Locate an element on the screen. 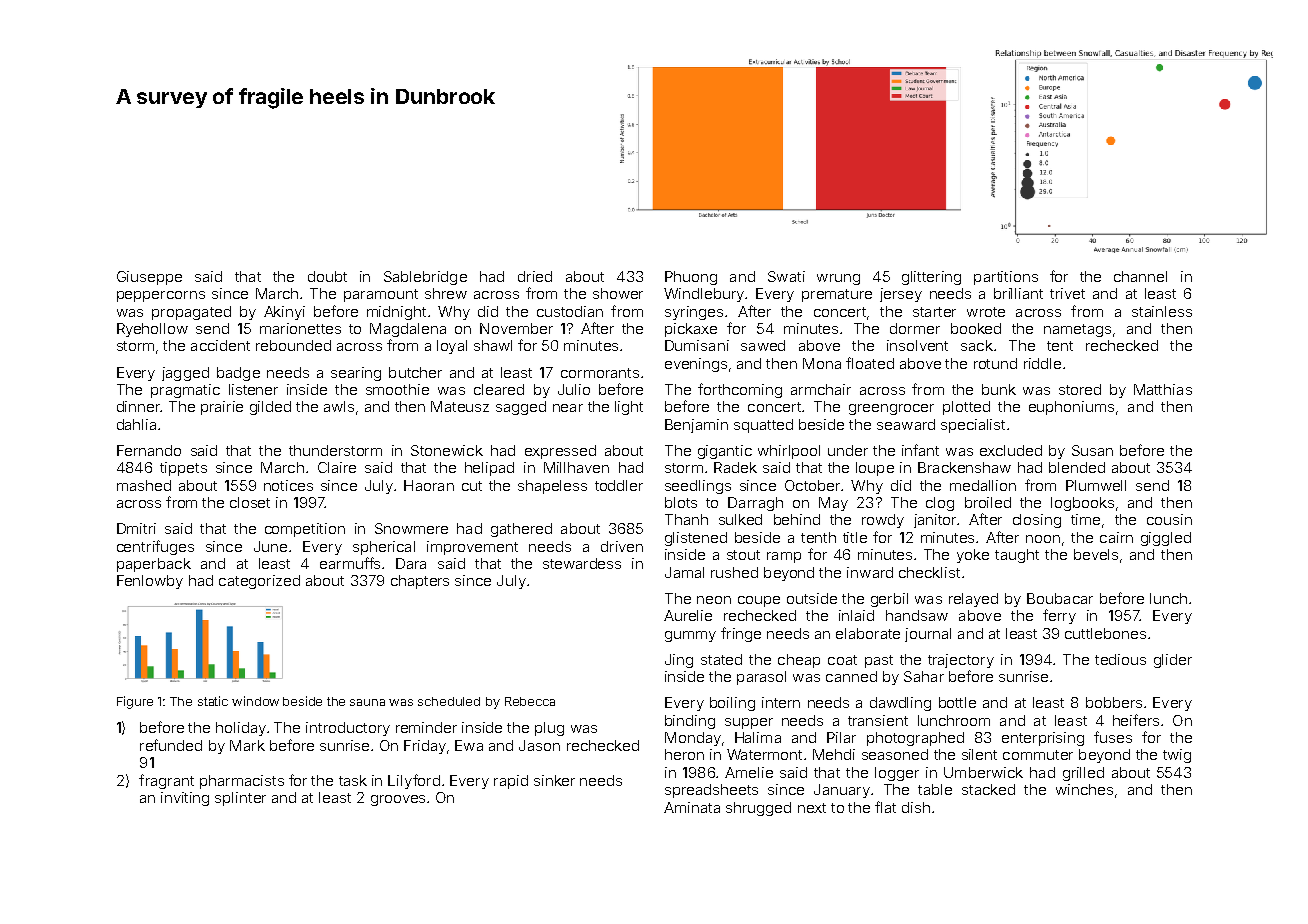 The image size is (1308, 924). binding is located at coordinates (690, 722).
